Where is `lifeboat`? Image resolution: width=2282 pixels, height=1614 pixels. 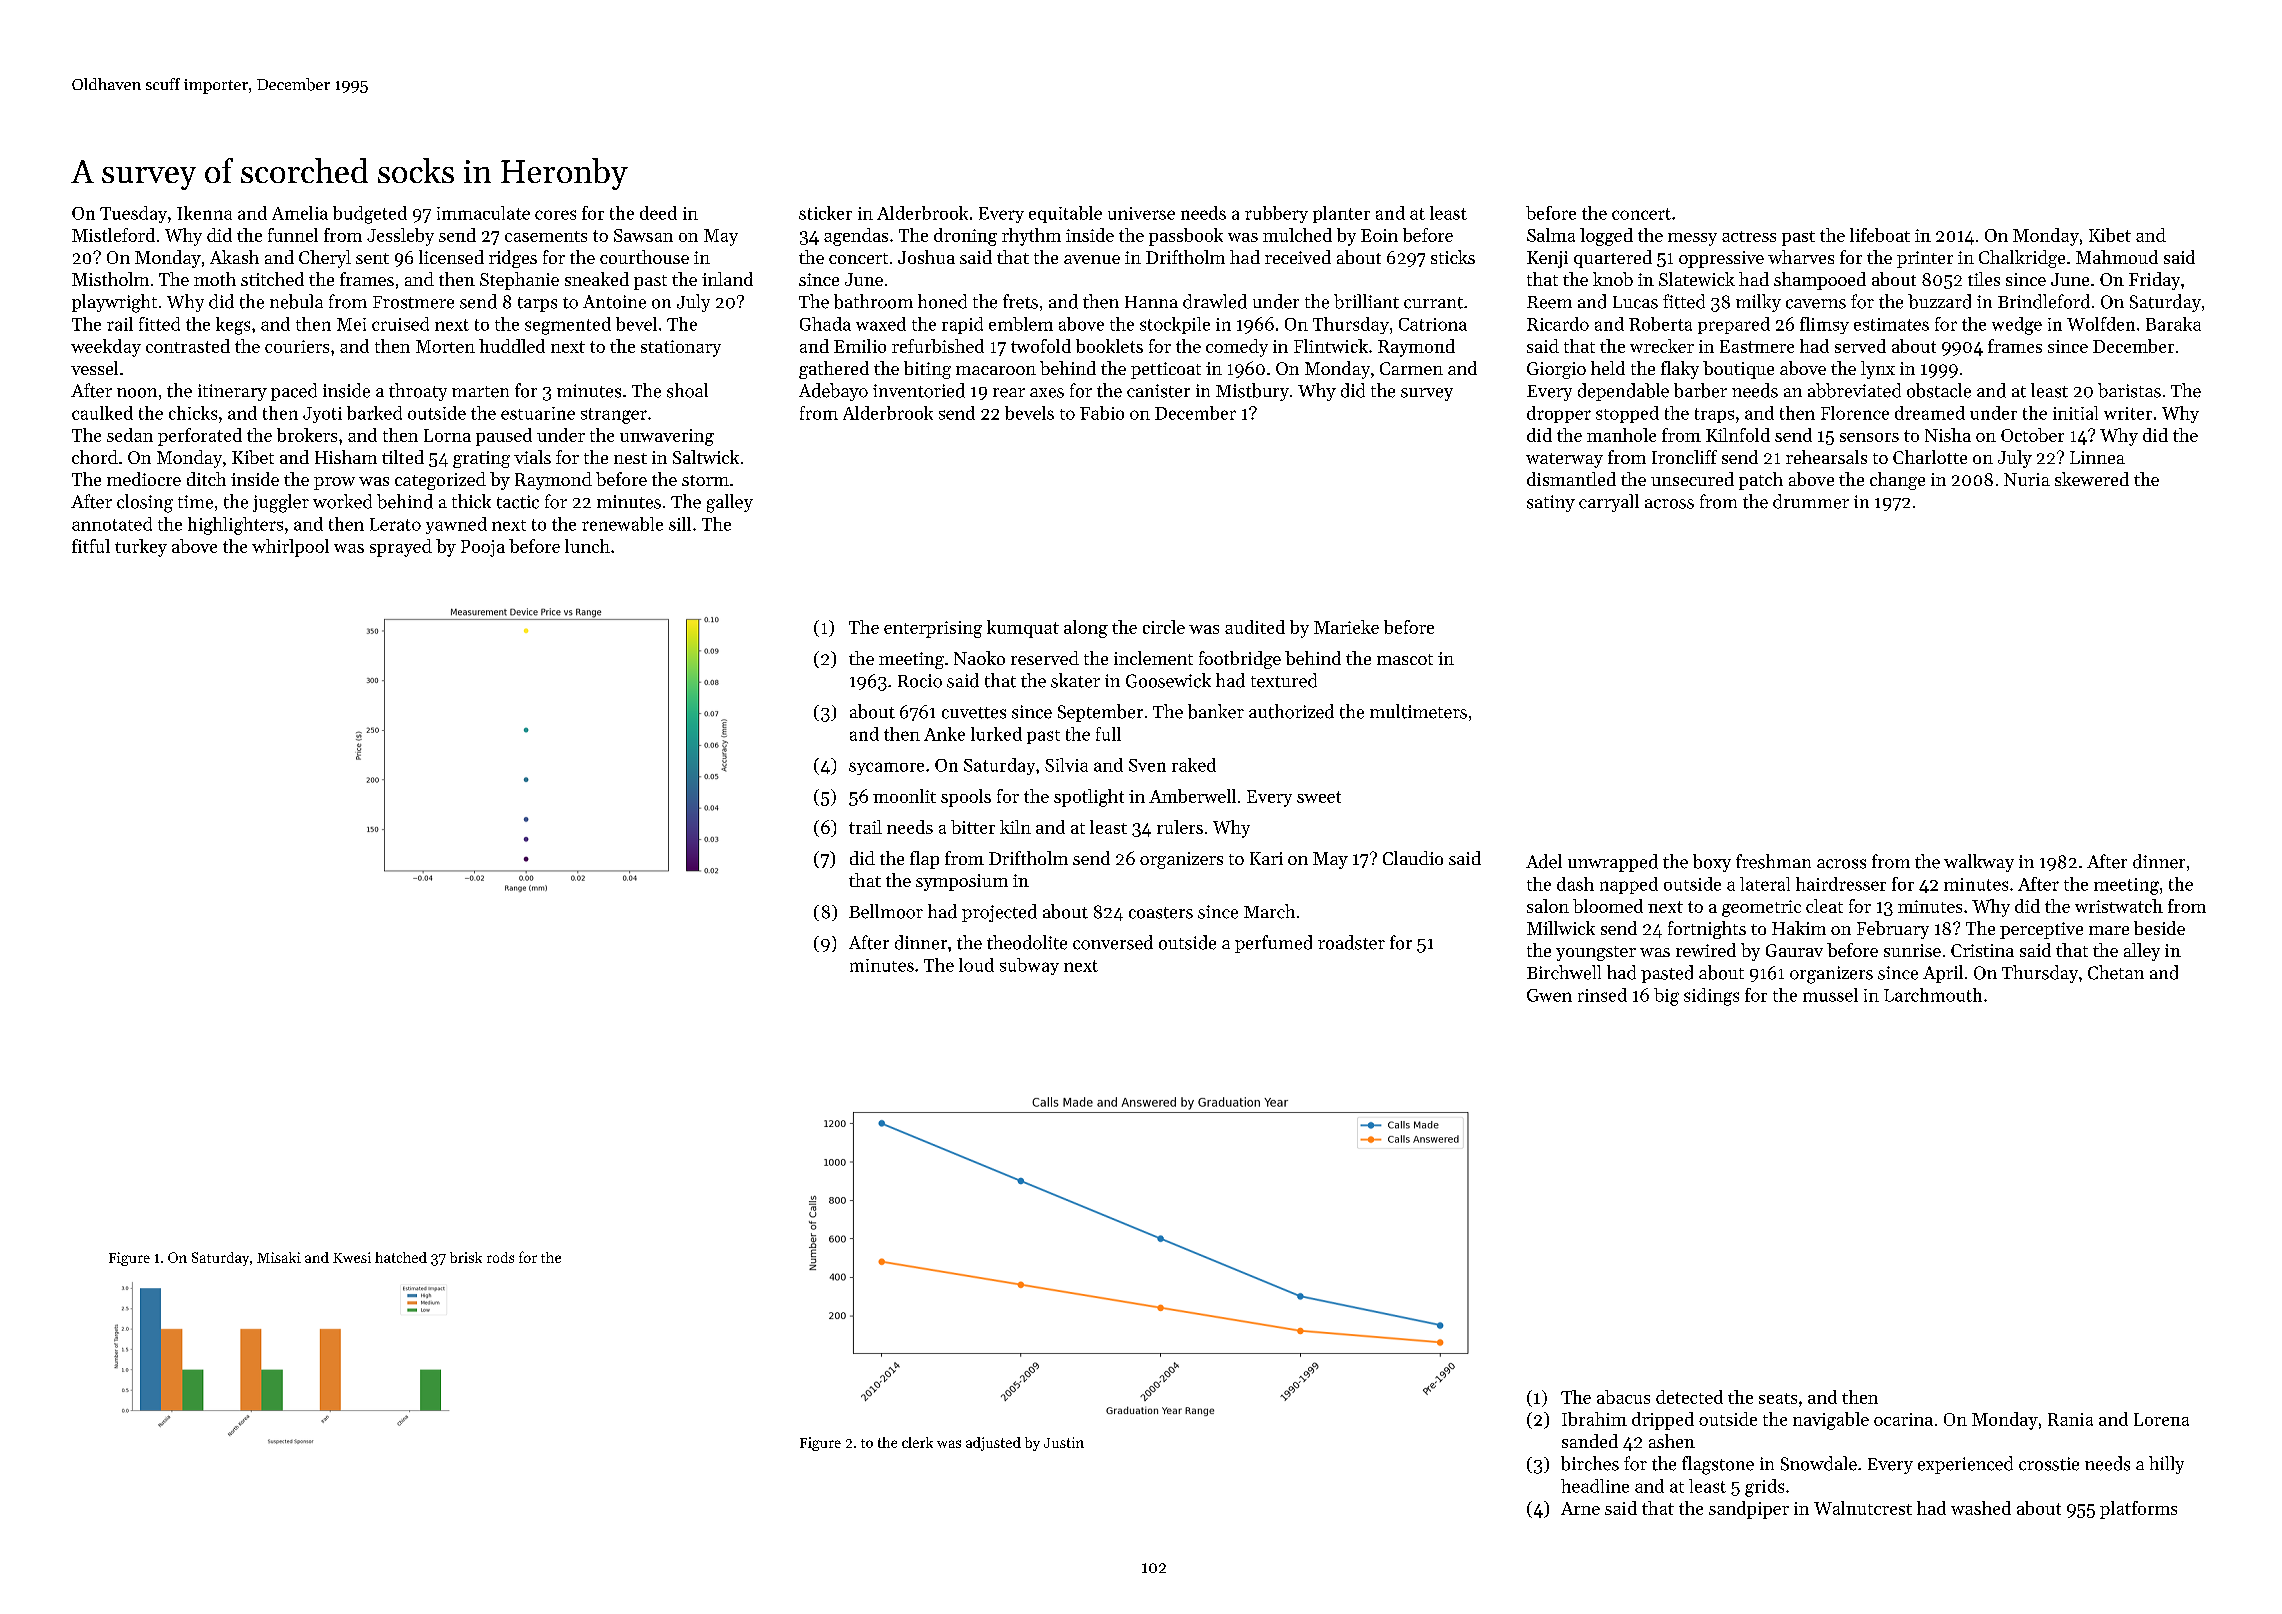
lifeboat is located at coordinates (1880, 235).
